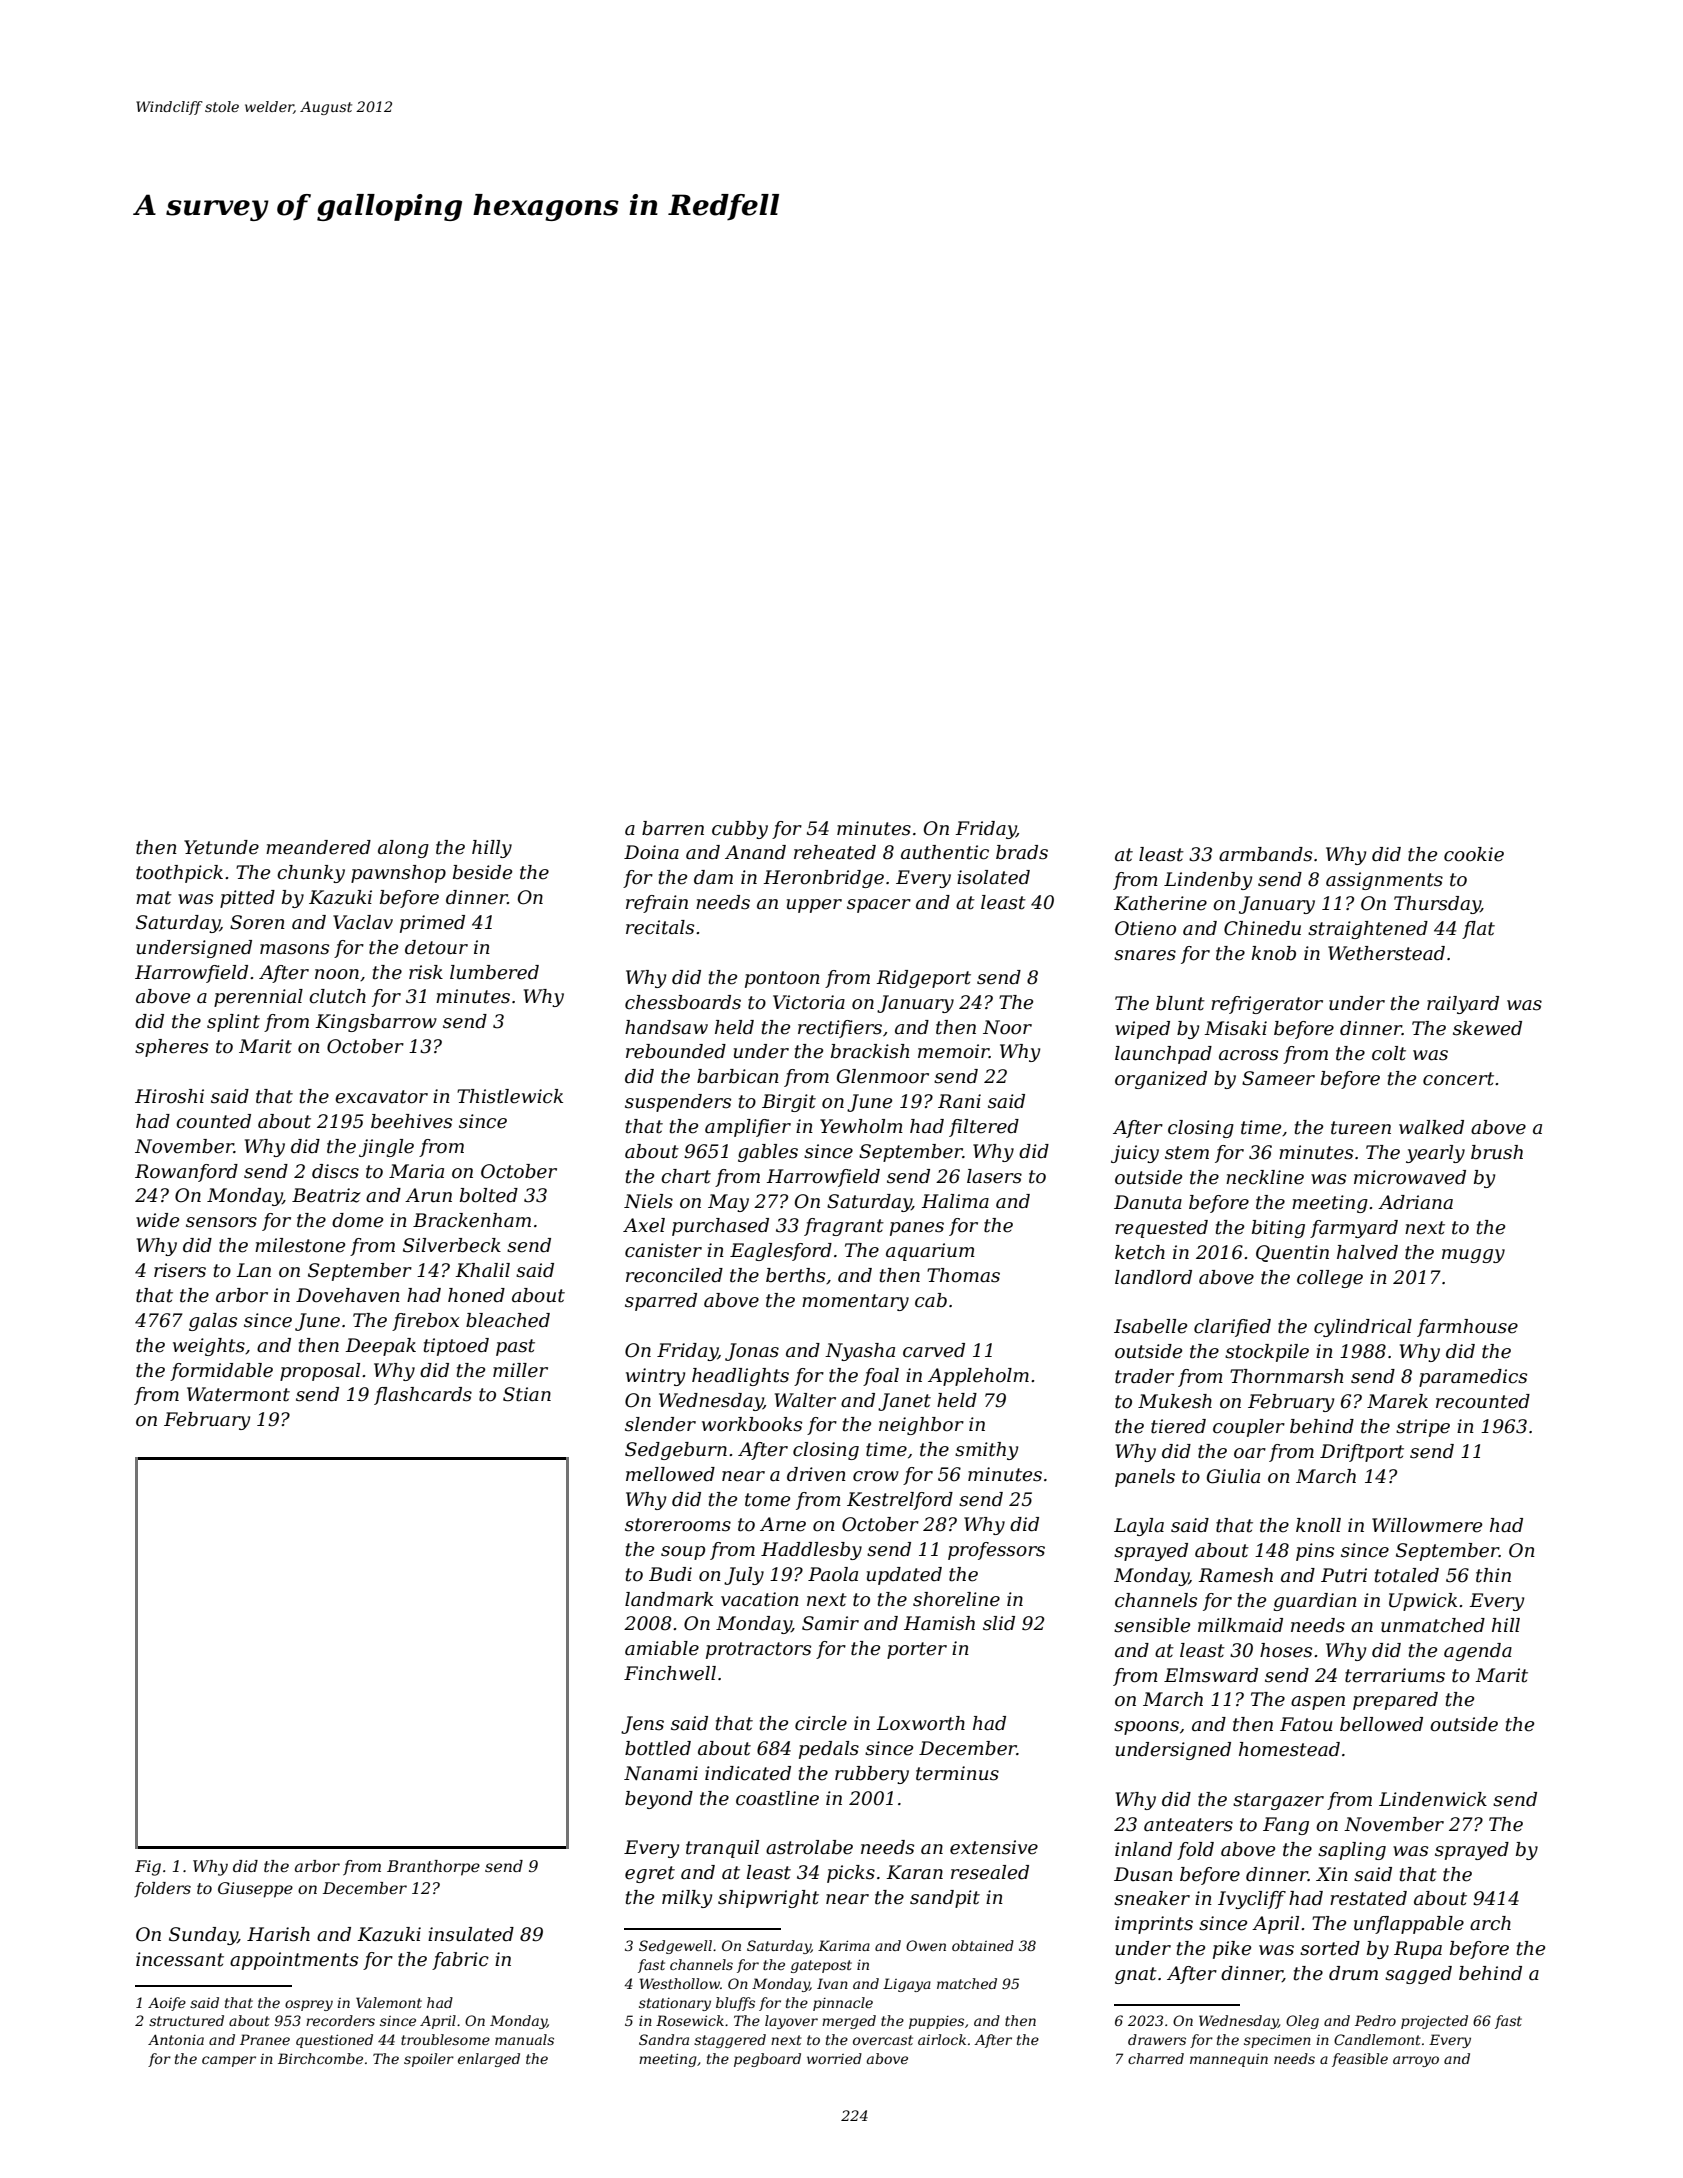 Image resolution: width=1683 pixels, height=2178 pixels. Describe the element at coordinates (1277, 2041) in the document. I see `specimen` at that location.
